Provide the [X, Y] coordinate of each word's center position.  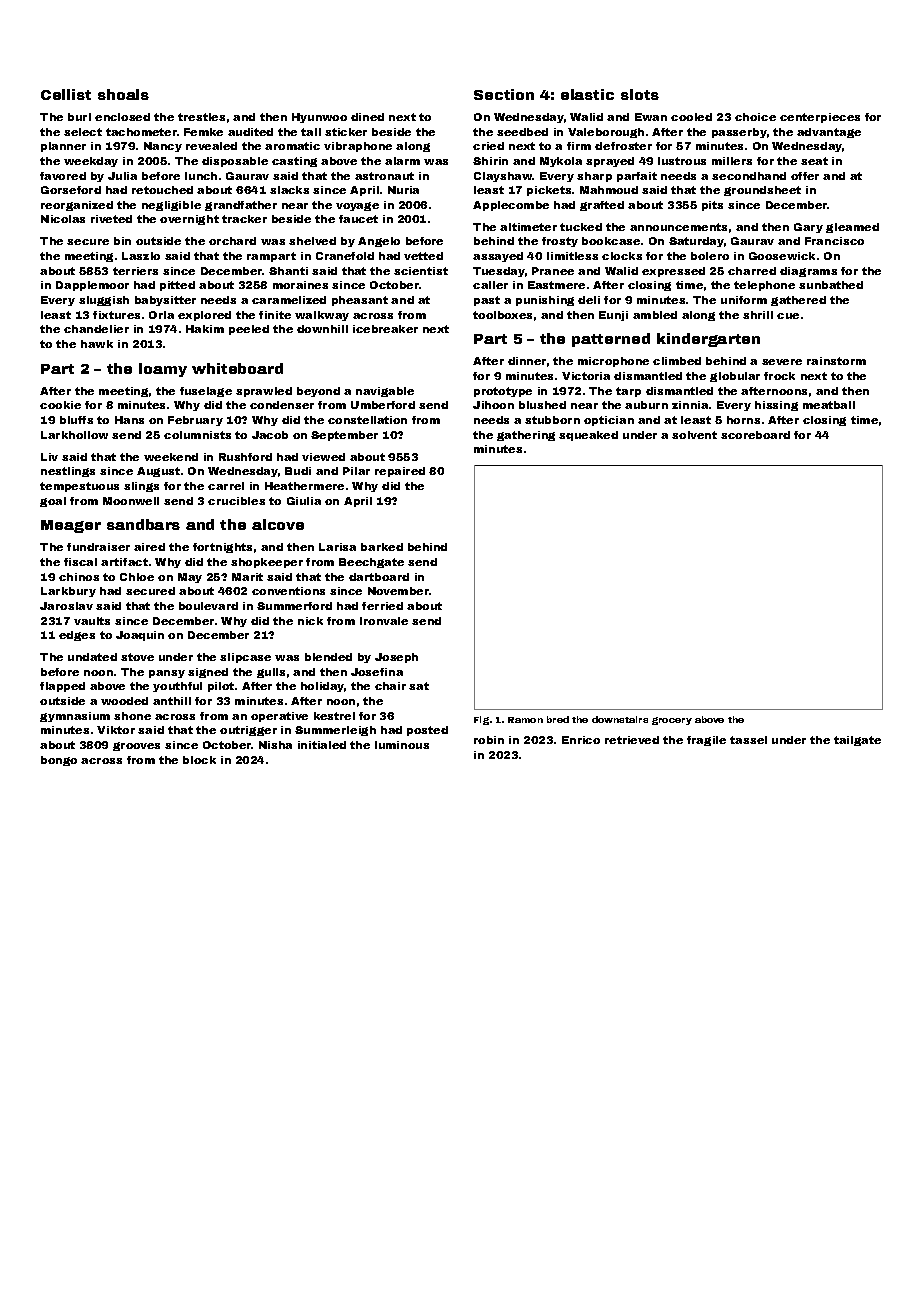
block [199, 760]
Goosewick [782, 256]
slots [640, 94]
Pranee [553, 271]
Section [504, 94]
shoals [123, 94]
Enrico [581, 740]
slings [141, 487]
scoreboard [755, 435]
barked [382, 547]
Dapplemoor [92, 286]
